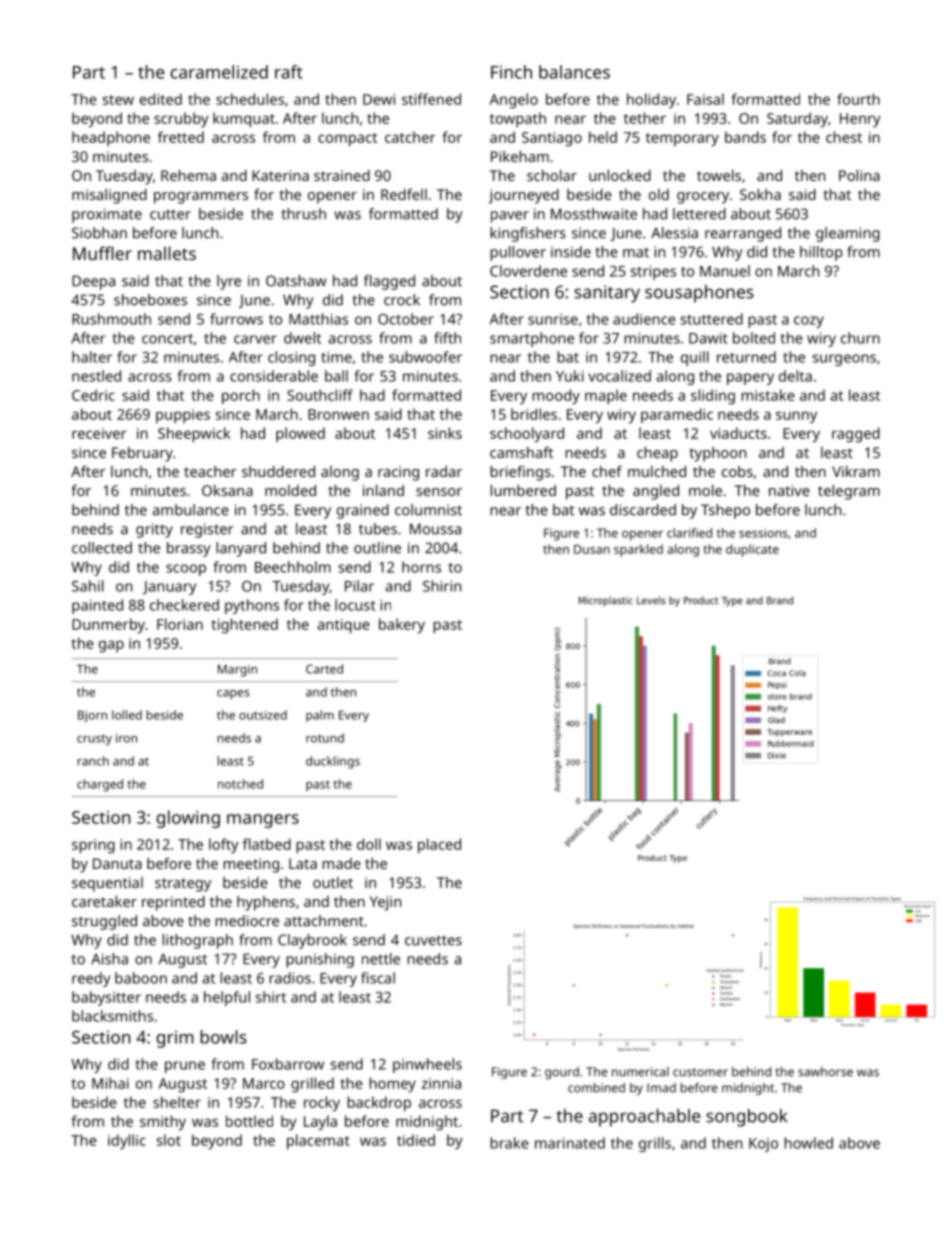  What do you see at coordinates (651, 101) in the page?
I see `holiday` at bounding box center [651, 101].
